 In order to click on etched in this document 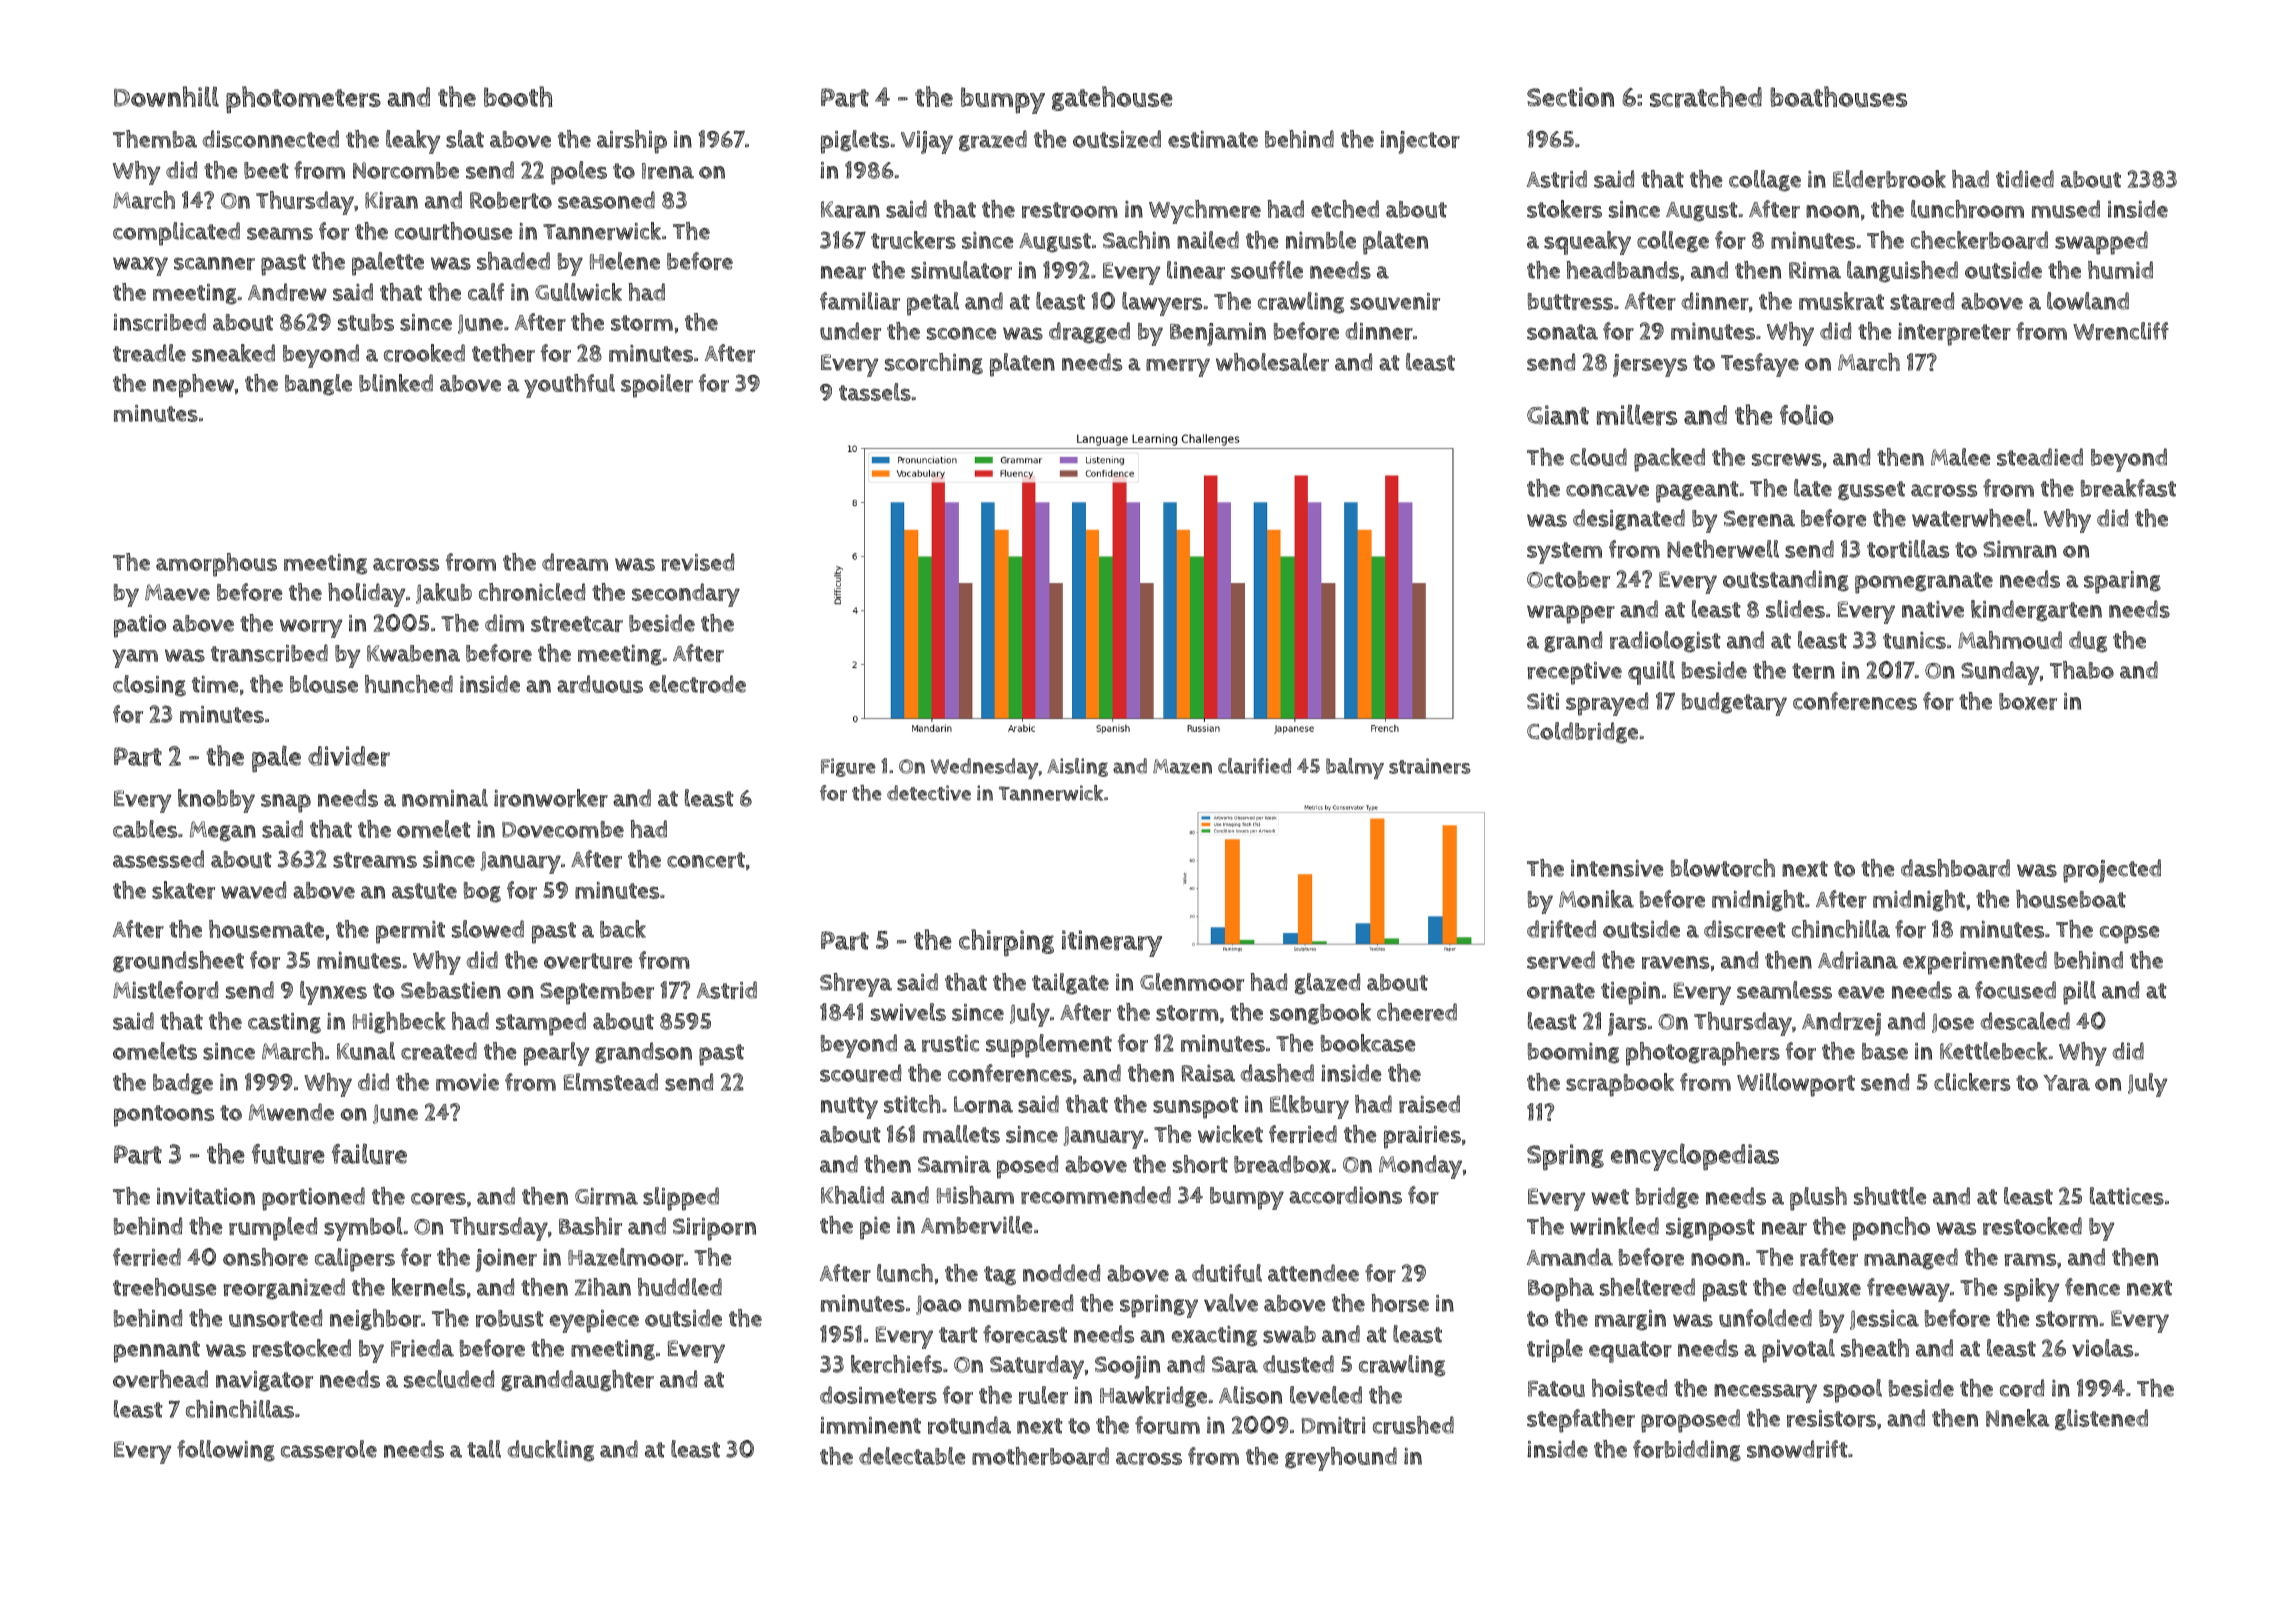, I will do `click(1345, 209)`.
